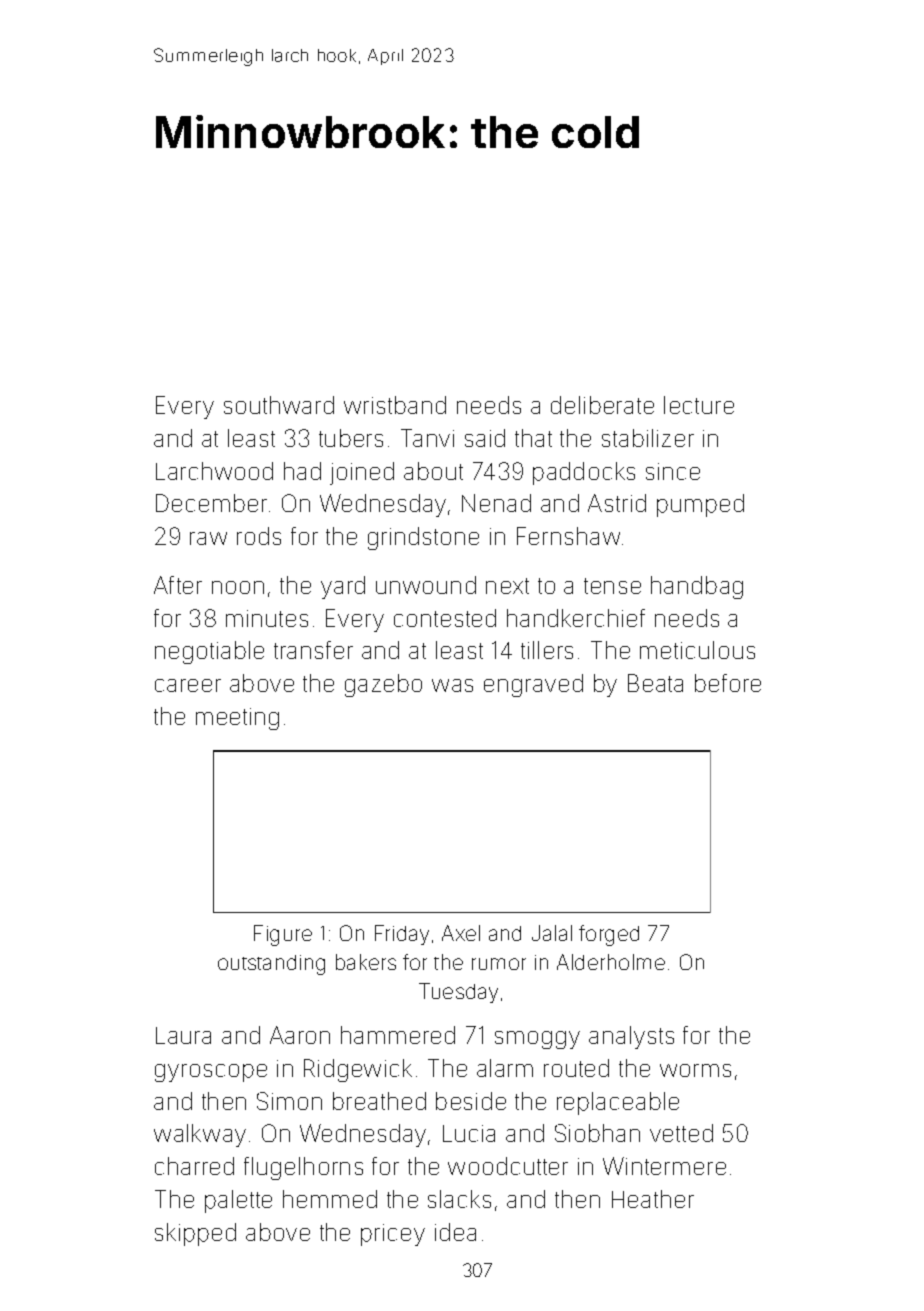 Image resolution: width=924 pixels, height=1311 pixels. What do you see at coordinates (200, 1135) in the image?
I see `walkway` at bounding box center [200, 1135].
